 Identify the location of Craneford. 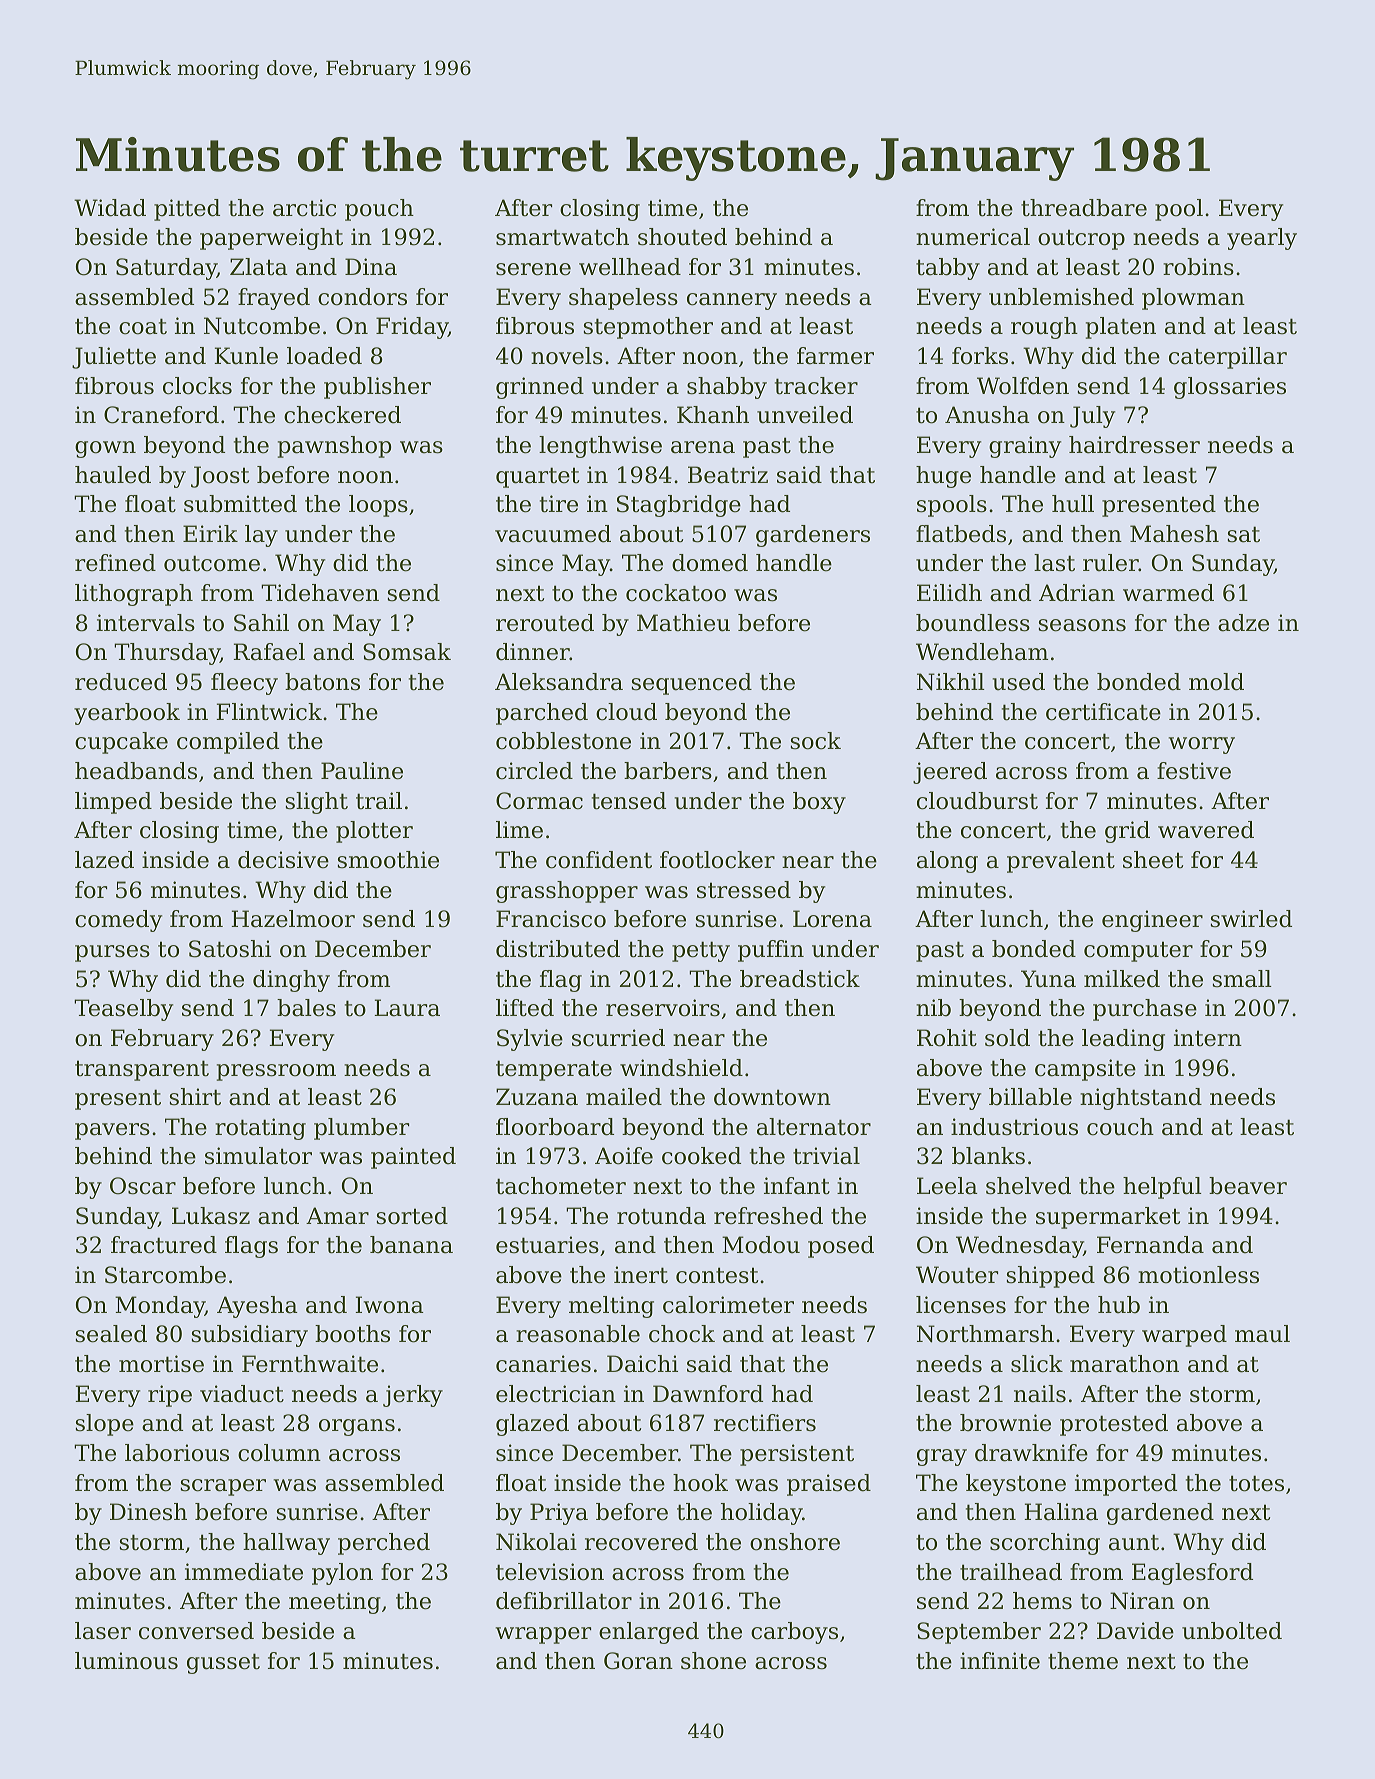
(161, 415).
